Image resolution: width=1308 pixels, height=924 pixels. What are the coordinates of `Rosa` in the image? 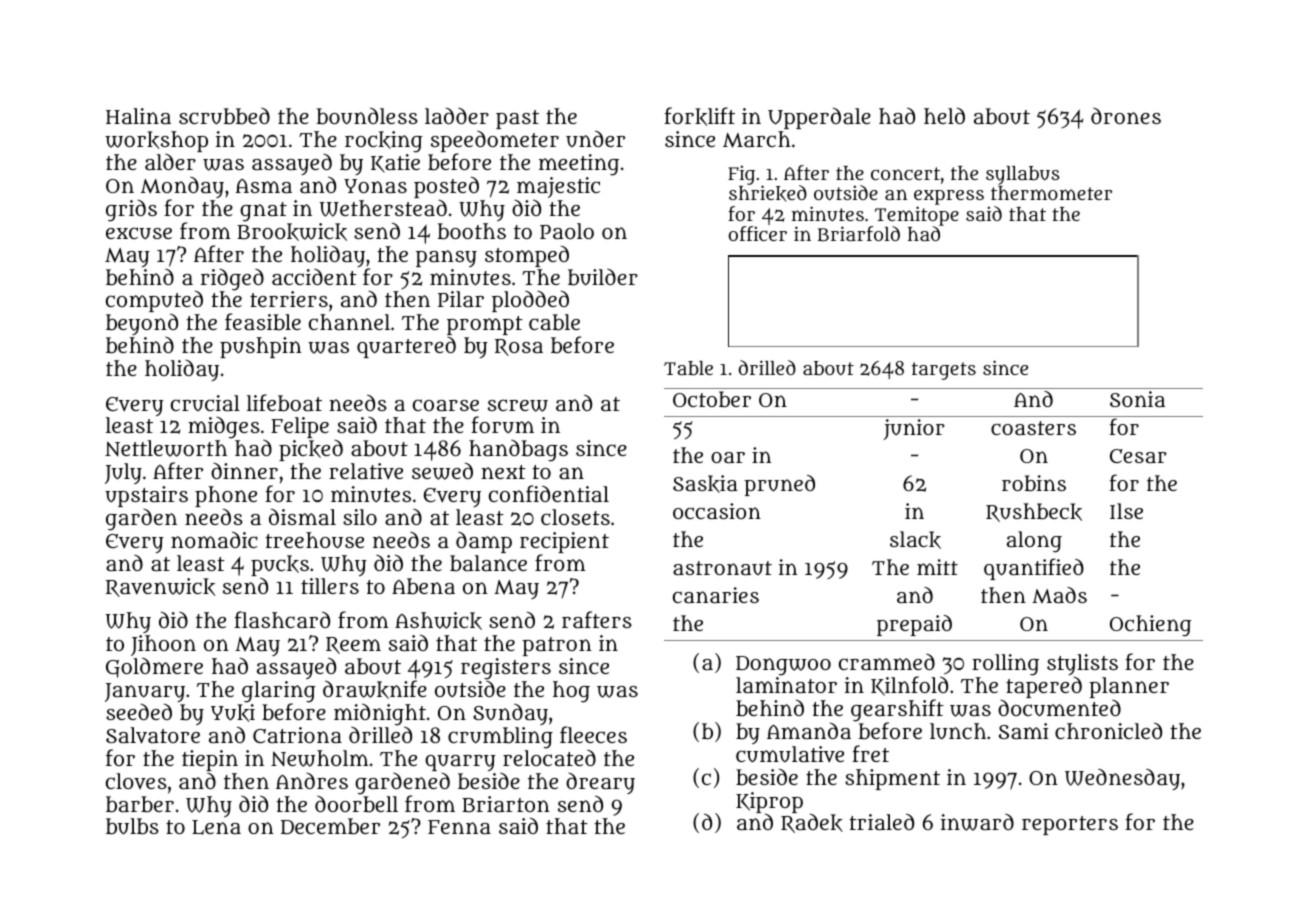 It's located at (519, 347).
